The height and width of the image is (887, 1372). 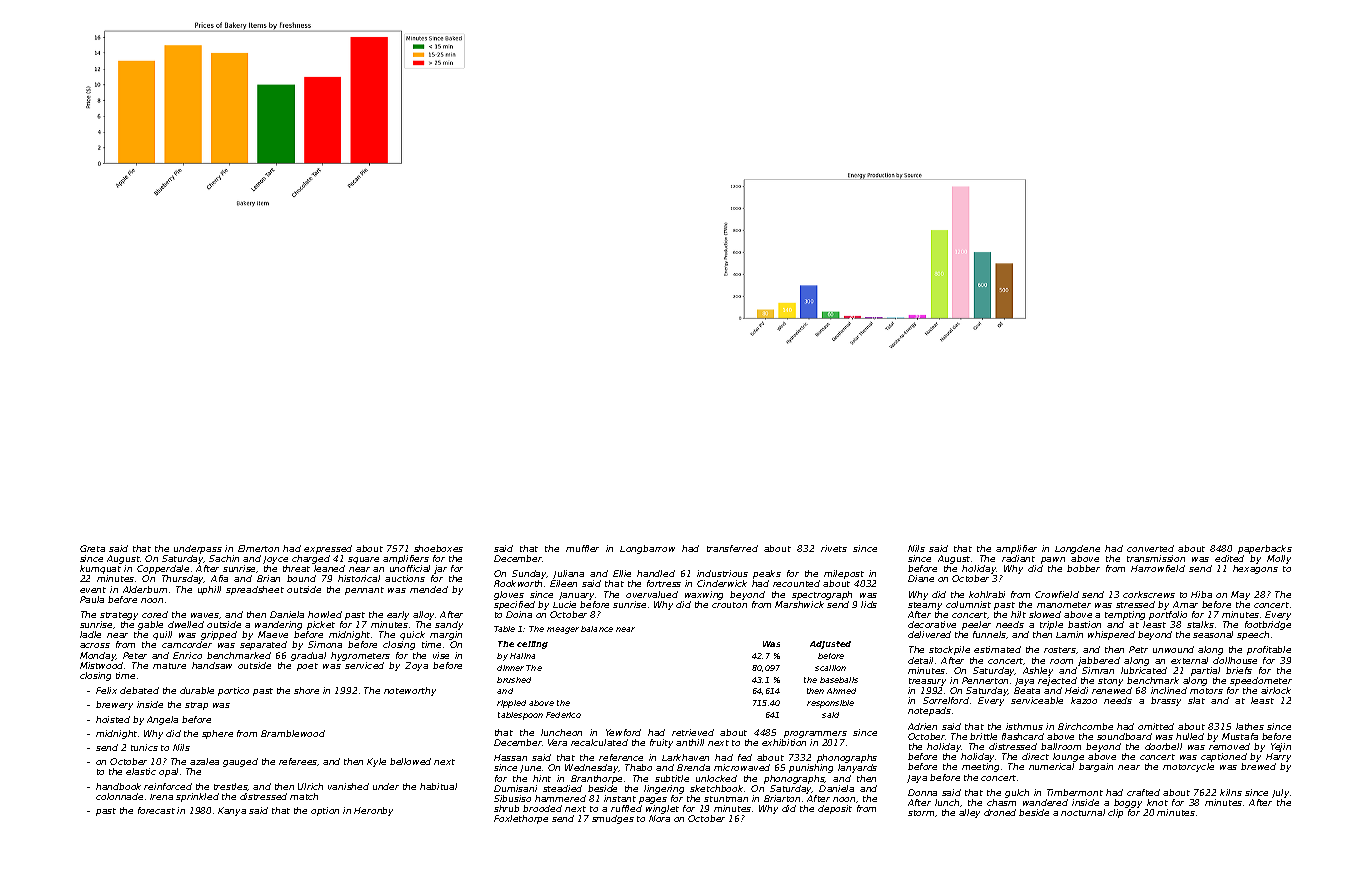 What do you see at coordinates (922, 792) in the image?
I see `Donna` at bounding box center [922, 792].
